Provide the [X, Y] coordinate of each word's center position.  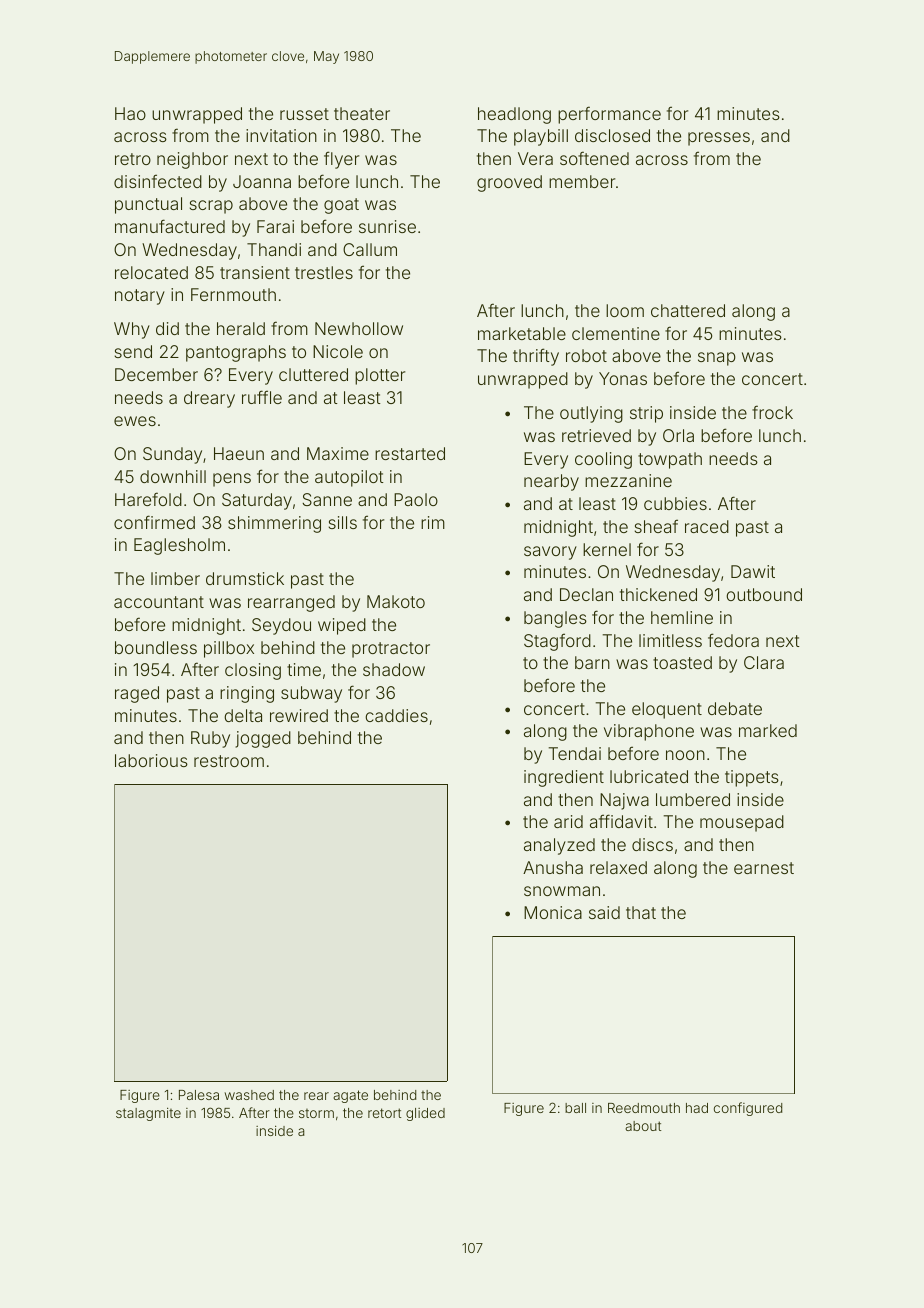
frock [772, 412]
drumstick [245, 578]
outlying [591, 414]
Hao [130, 113]
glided [425, 1114]
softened [594, 158]
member [582, 181]
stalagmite [148, 1114]
